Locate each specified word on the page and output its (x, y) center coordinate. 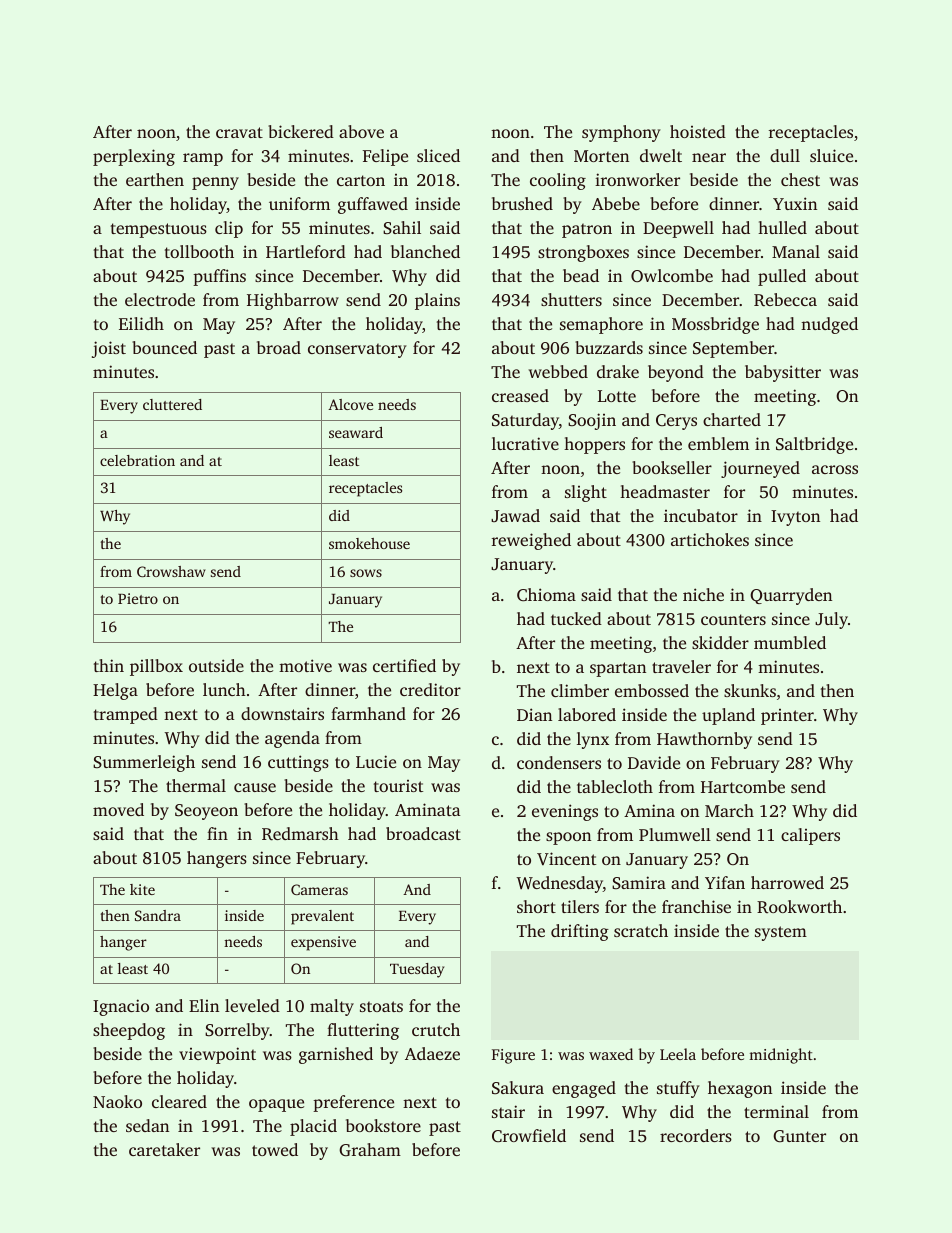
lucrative (525, 443)
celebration (137, 460)
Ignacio (121, 1007)
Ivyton (795, 518)
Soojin (592, 421)
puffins (219, 277)
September (733, 349)
